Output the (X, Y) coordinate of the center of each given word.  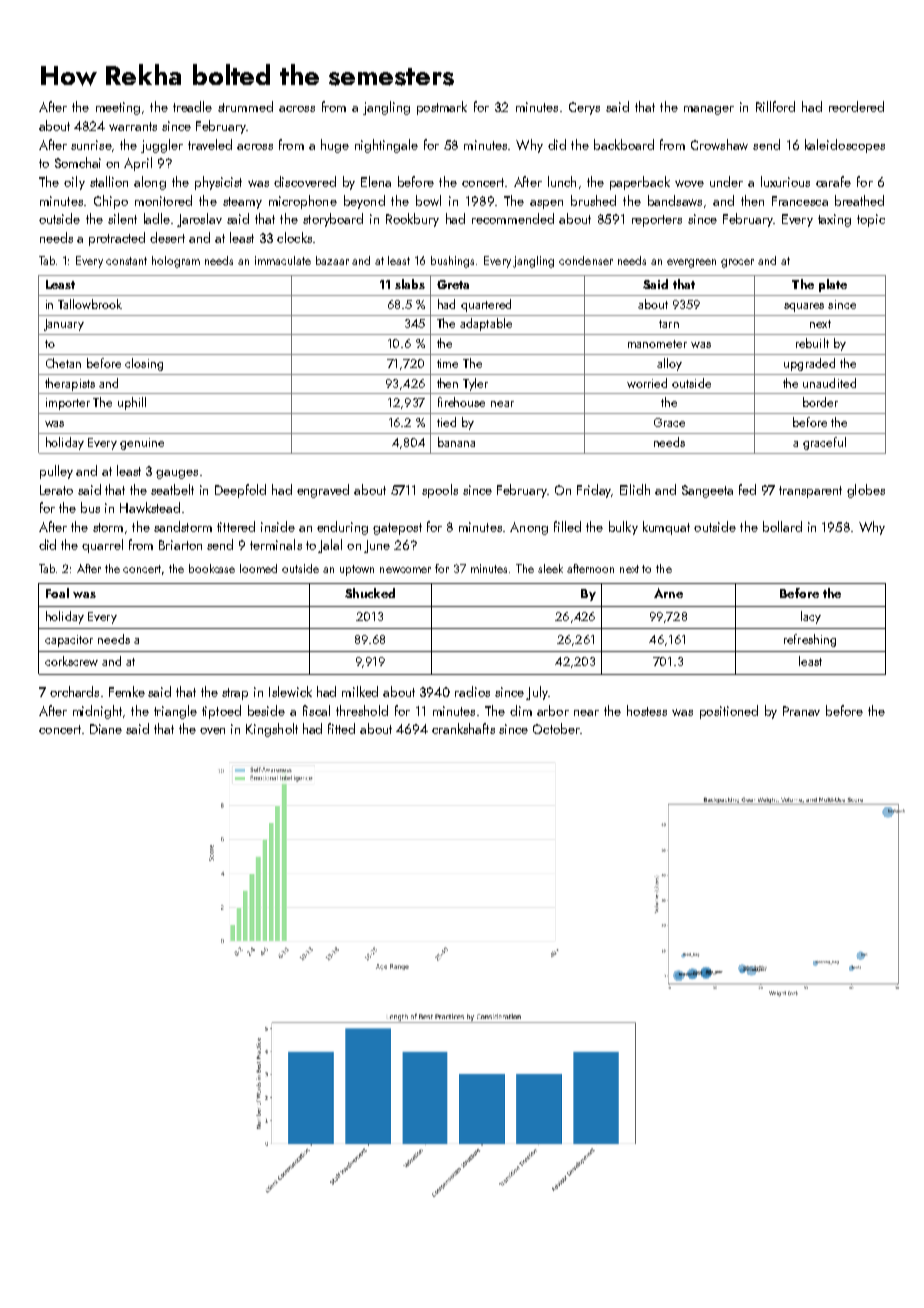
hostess (647, 710)
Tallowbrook (90, 304)
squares (804, 307)
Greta (453, 284)
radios (472, 691)
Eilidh (635, 489)
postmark (442, 108)
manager (709, 110)
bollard (782, 526)
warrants (133, 126)
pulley (56, 472)
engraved (323, 491)
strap (235, 694)
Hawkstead (150, 507)
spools (440, 491)
